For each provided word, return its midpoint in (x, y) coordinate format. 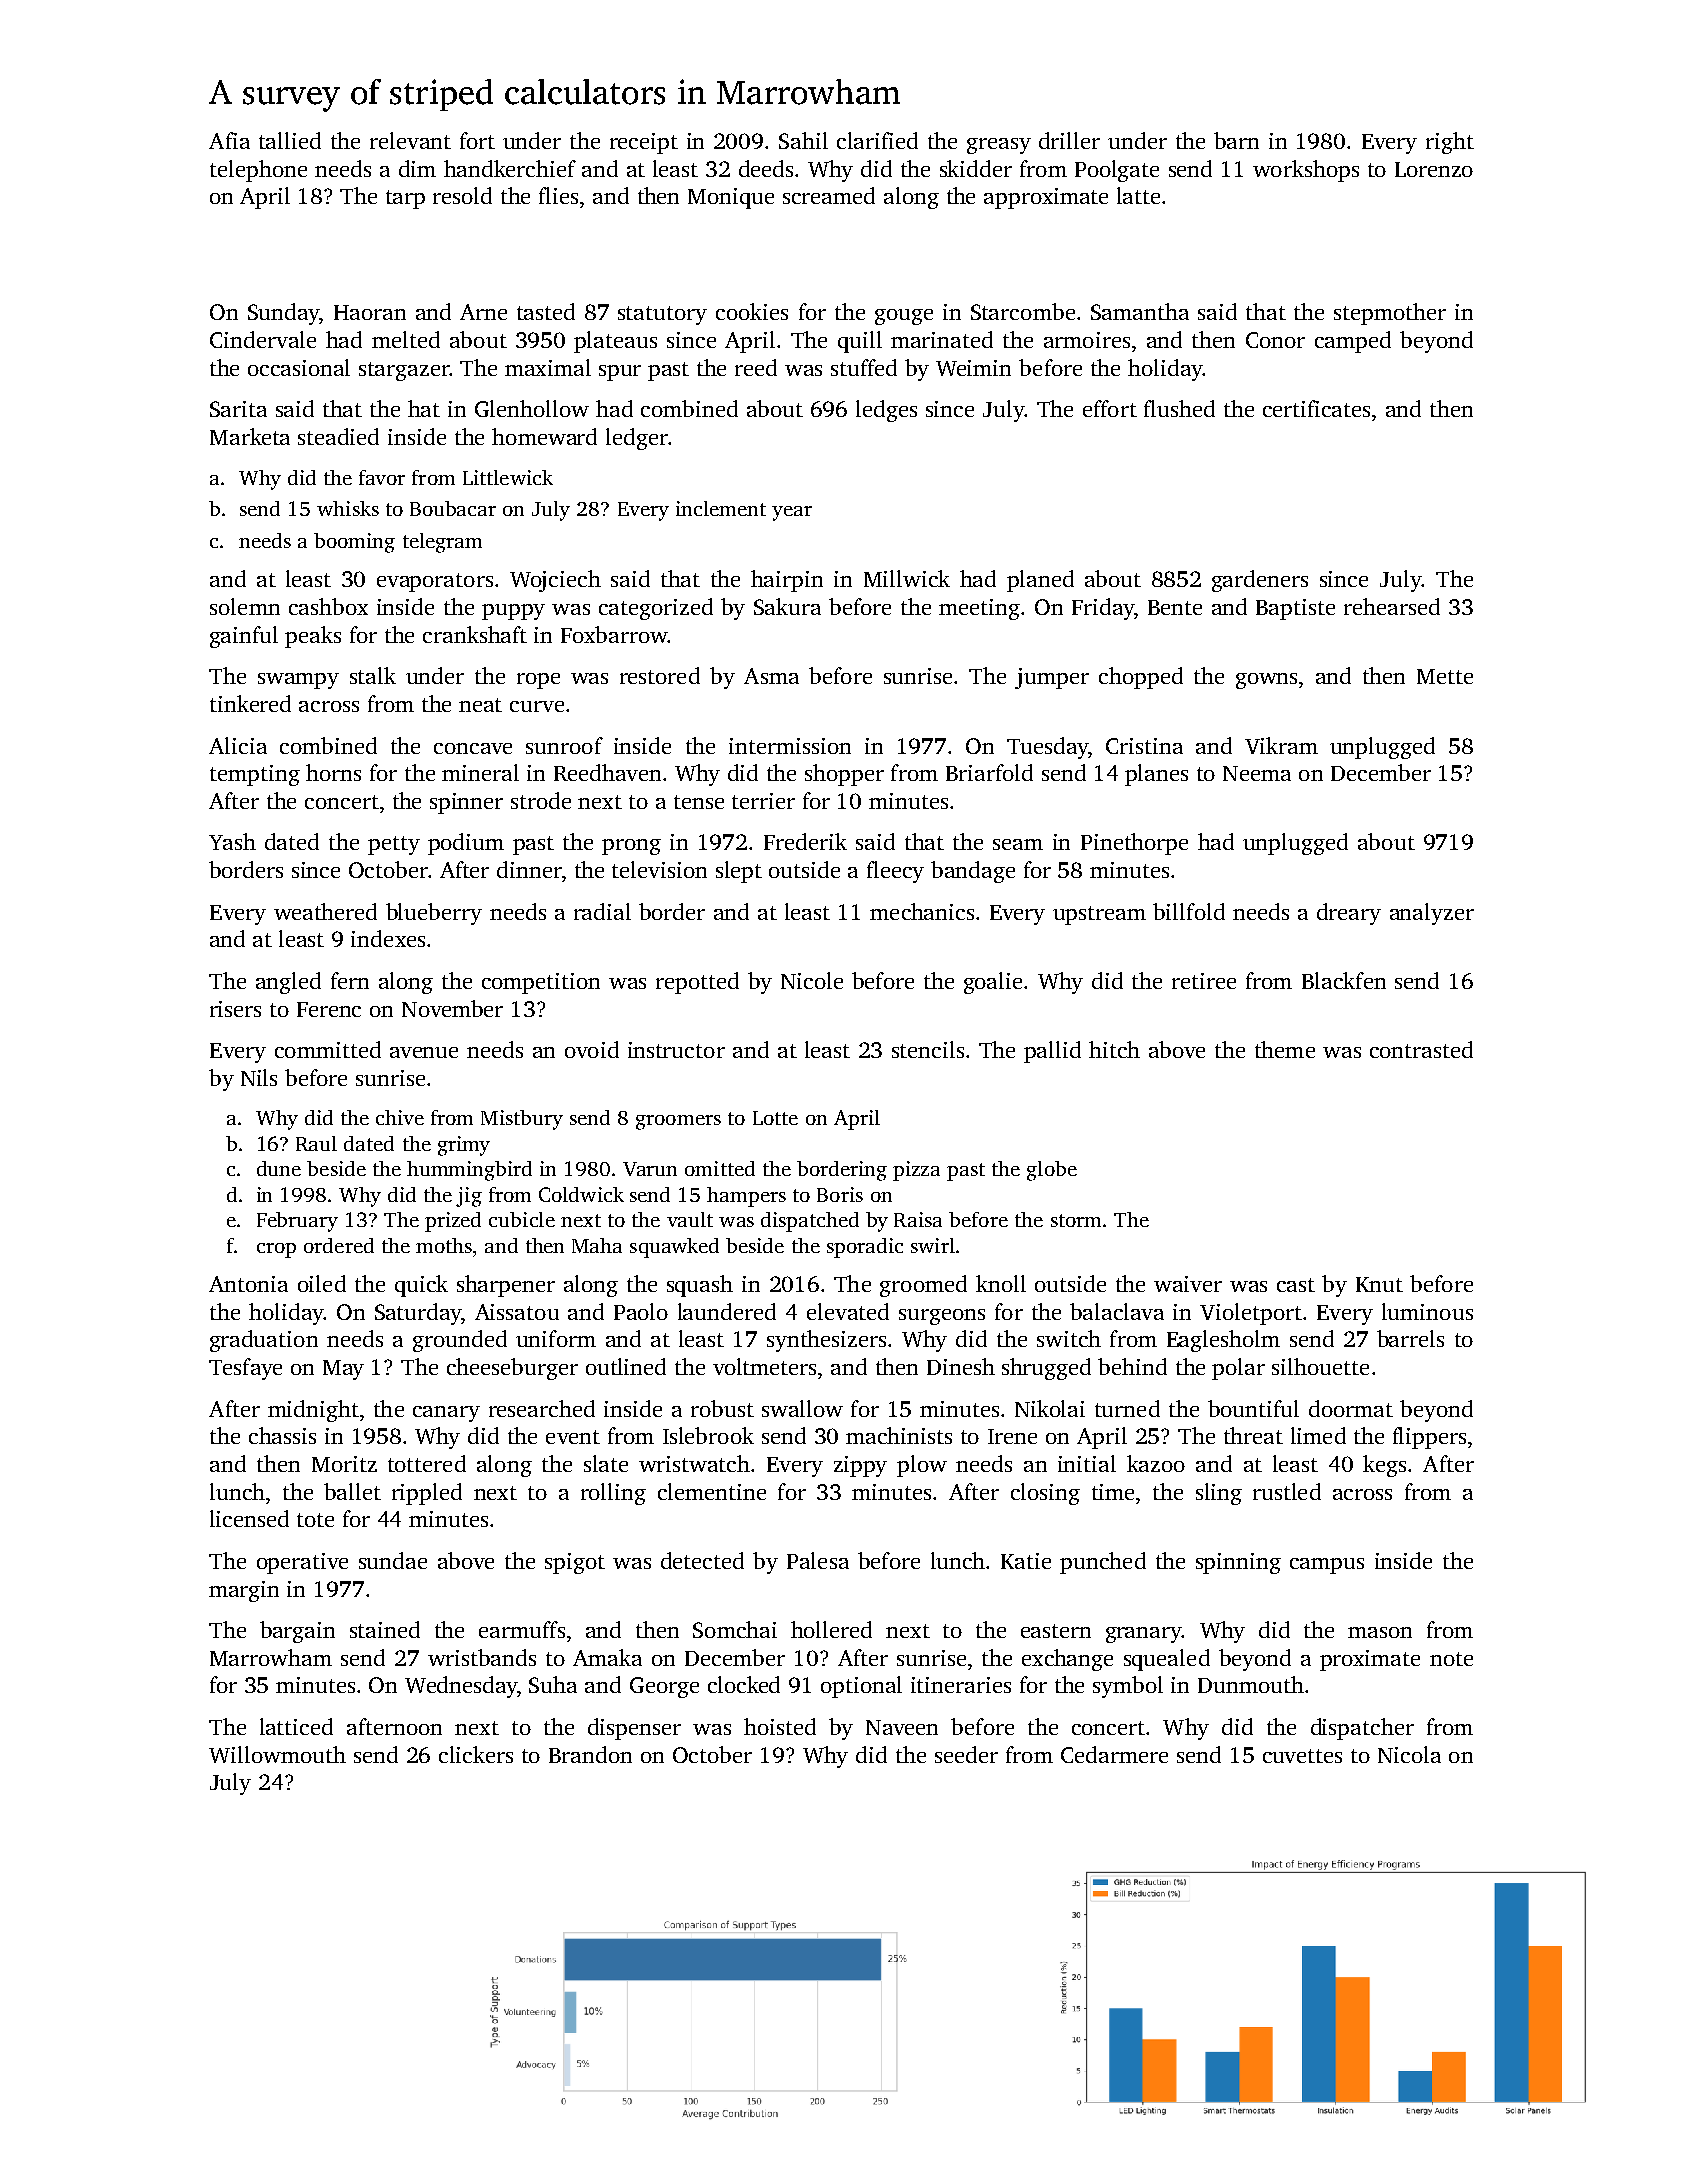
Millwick (907, 578)
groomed (923, 1286)
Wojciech (555, 581)
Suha (553, 1684)
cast (1296, 1285)
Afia (229, 140)
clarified (877, 140)
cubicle (522, 1219)
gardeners (1260, 581)
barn (1236, 140)
